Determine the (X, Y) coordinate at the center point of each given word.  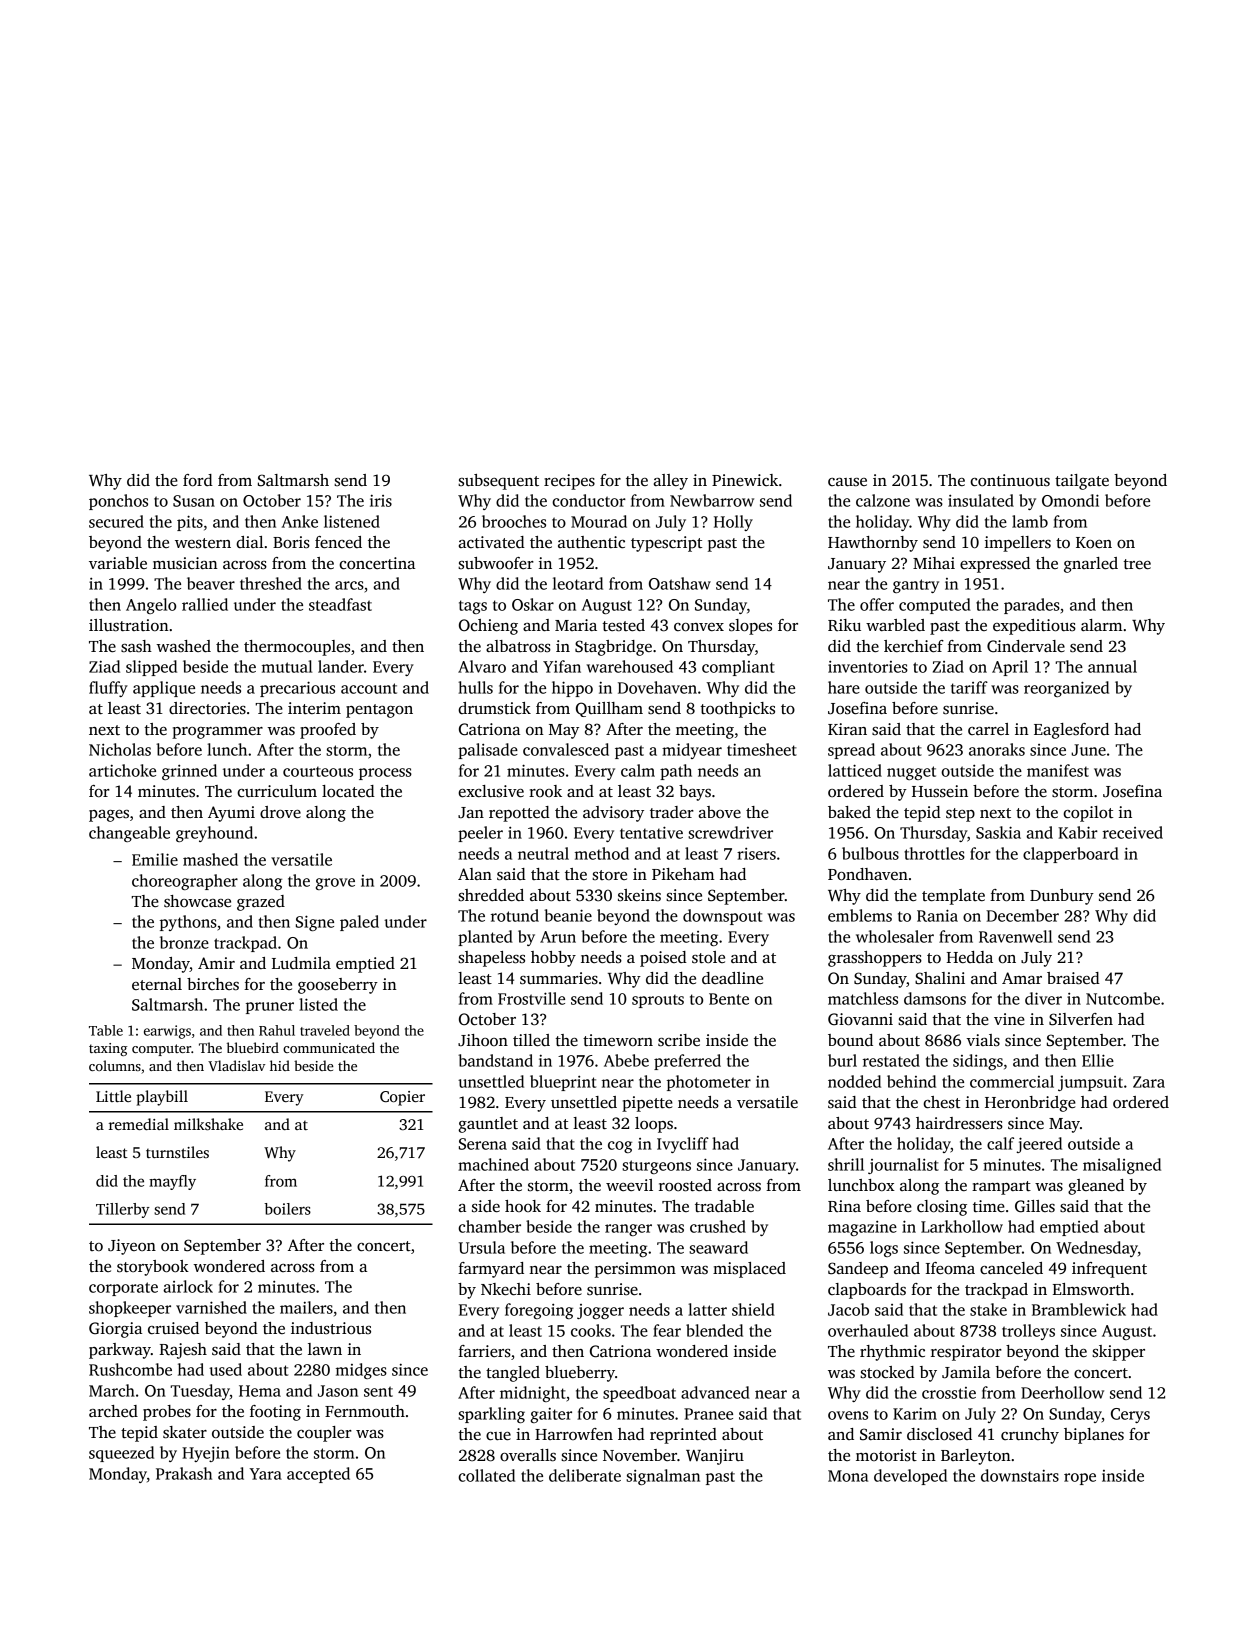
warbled (895, 625)
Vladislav (236, 1065)
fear (667, 1330)
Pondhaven (868, 874)
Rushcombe (130, 1369)
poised (663, 959)
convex (699, 627)
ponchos (118, 502)
